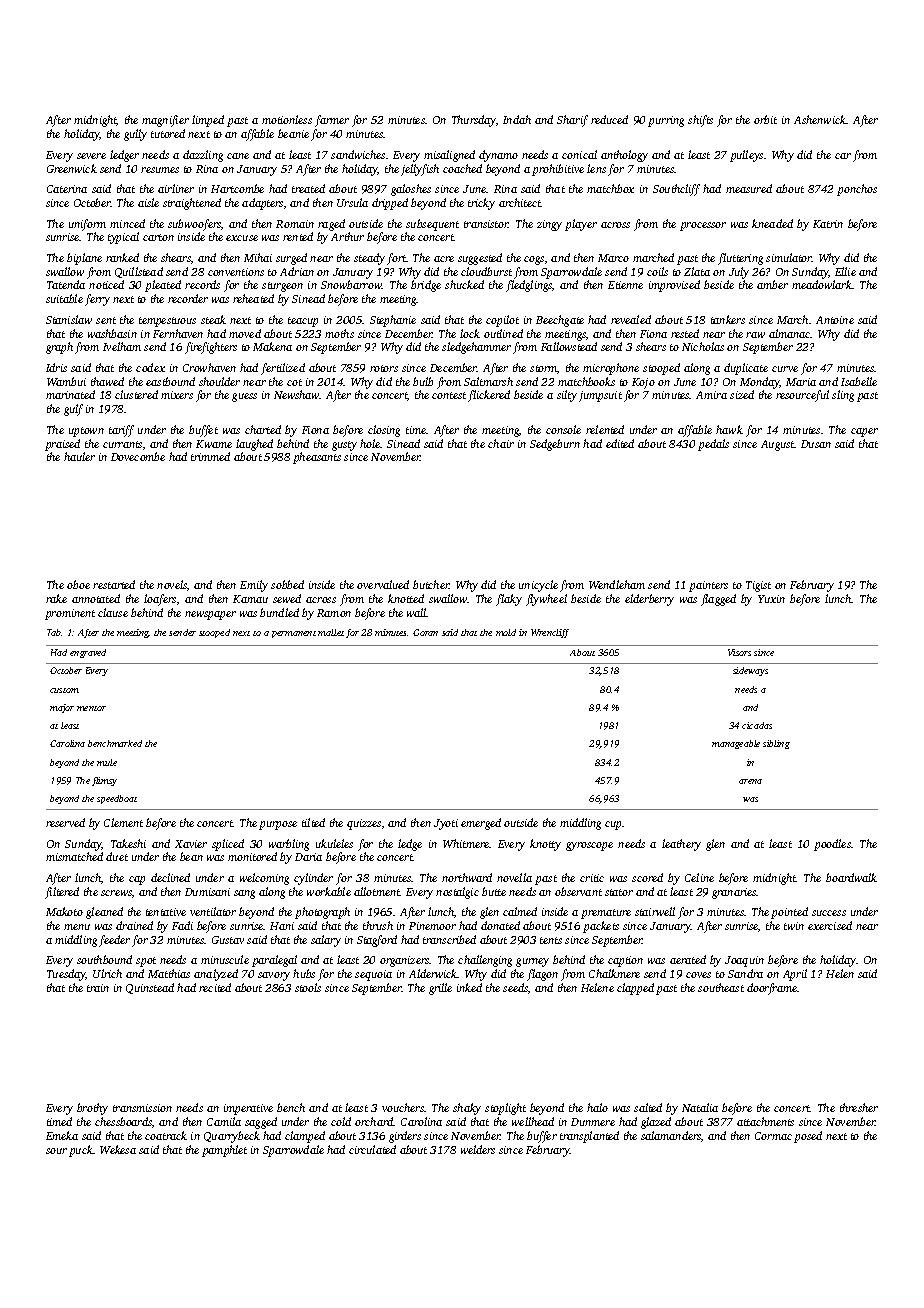 The width and height of the screenshot is (924, 1308). Describe the element at coordinates (219, 381) in the screenshot. I see `shoulder` at that location.
